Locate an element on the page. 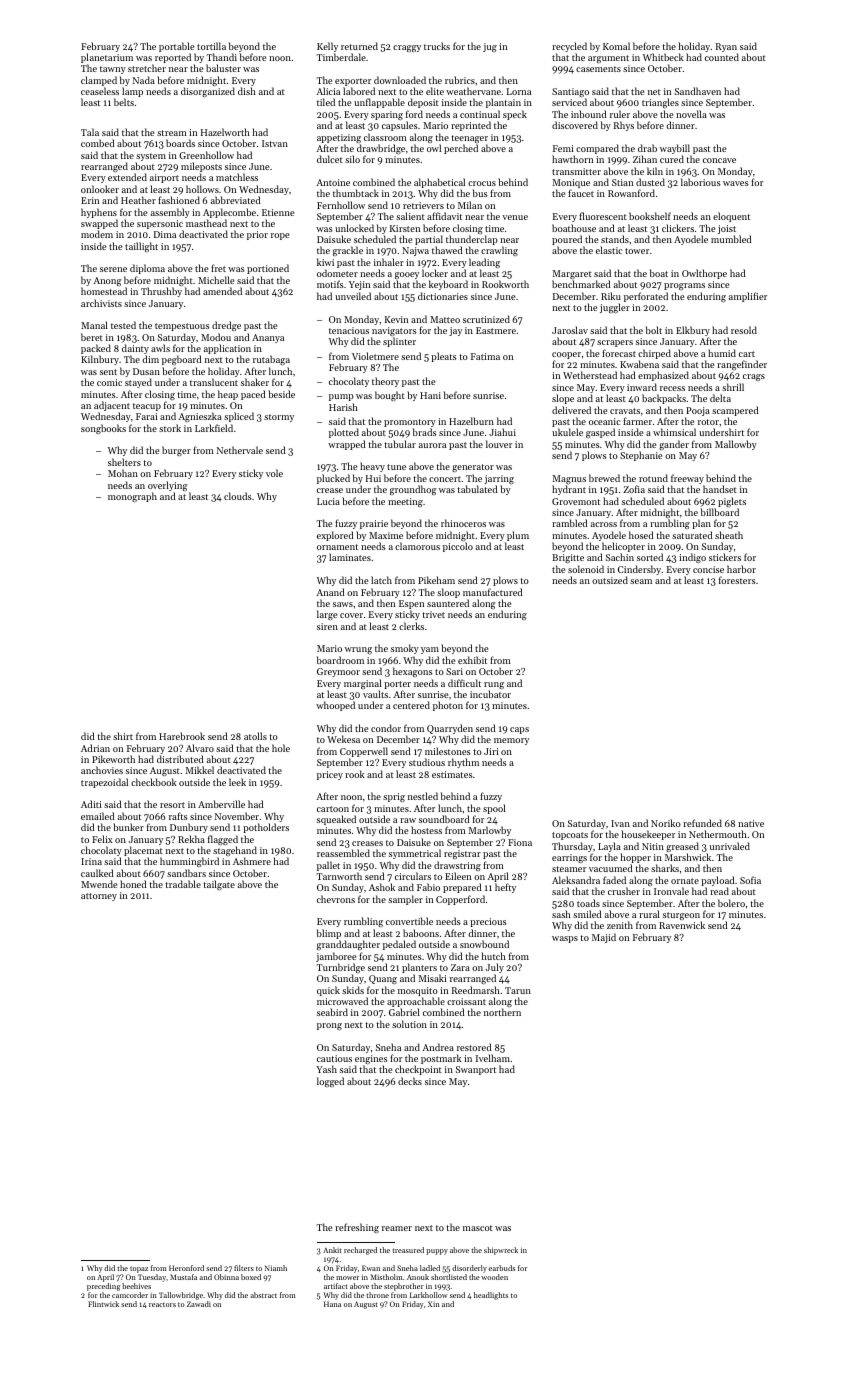 Image resolution: width=849 pixels, height=1400 pixels. Yash is located at coordinates (326, 1069).
